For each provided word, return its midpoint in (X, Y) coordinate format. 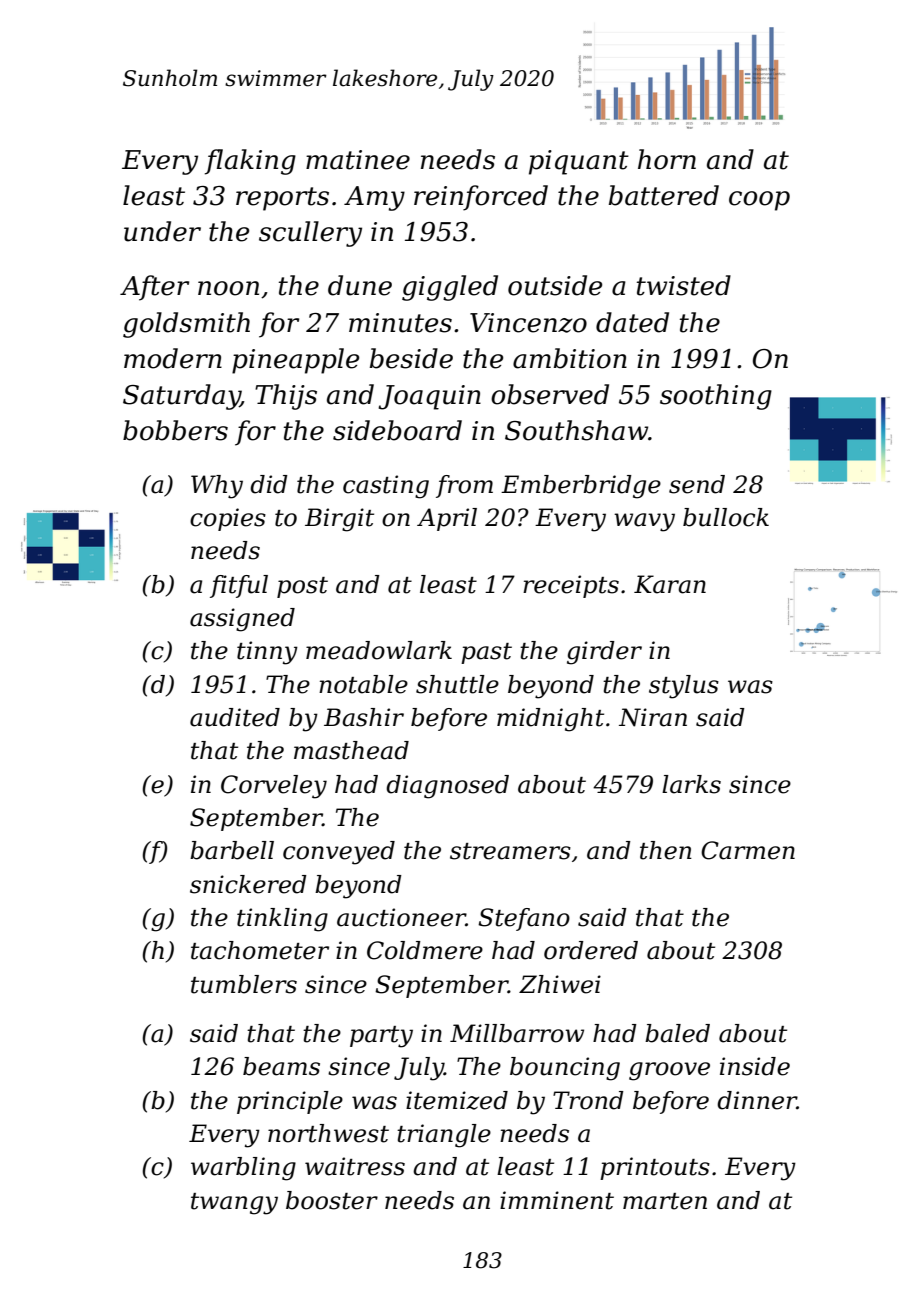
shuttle (457, 684)
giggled (450, 288)
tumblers (244, 984)
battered (664, 195)
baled (677, 1033)
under (162, 231)
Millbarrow (517, 1033)
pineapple (295, 361)
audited (235, 717)
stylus (684, 687)
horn (667, 159)
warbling (243, 1169)
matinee (358, 160)
